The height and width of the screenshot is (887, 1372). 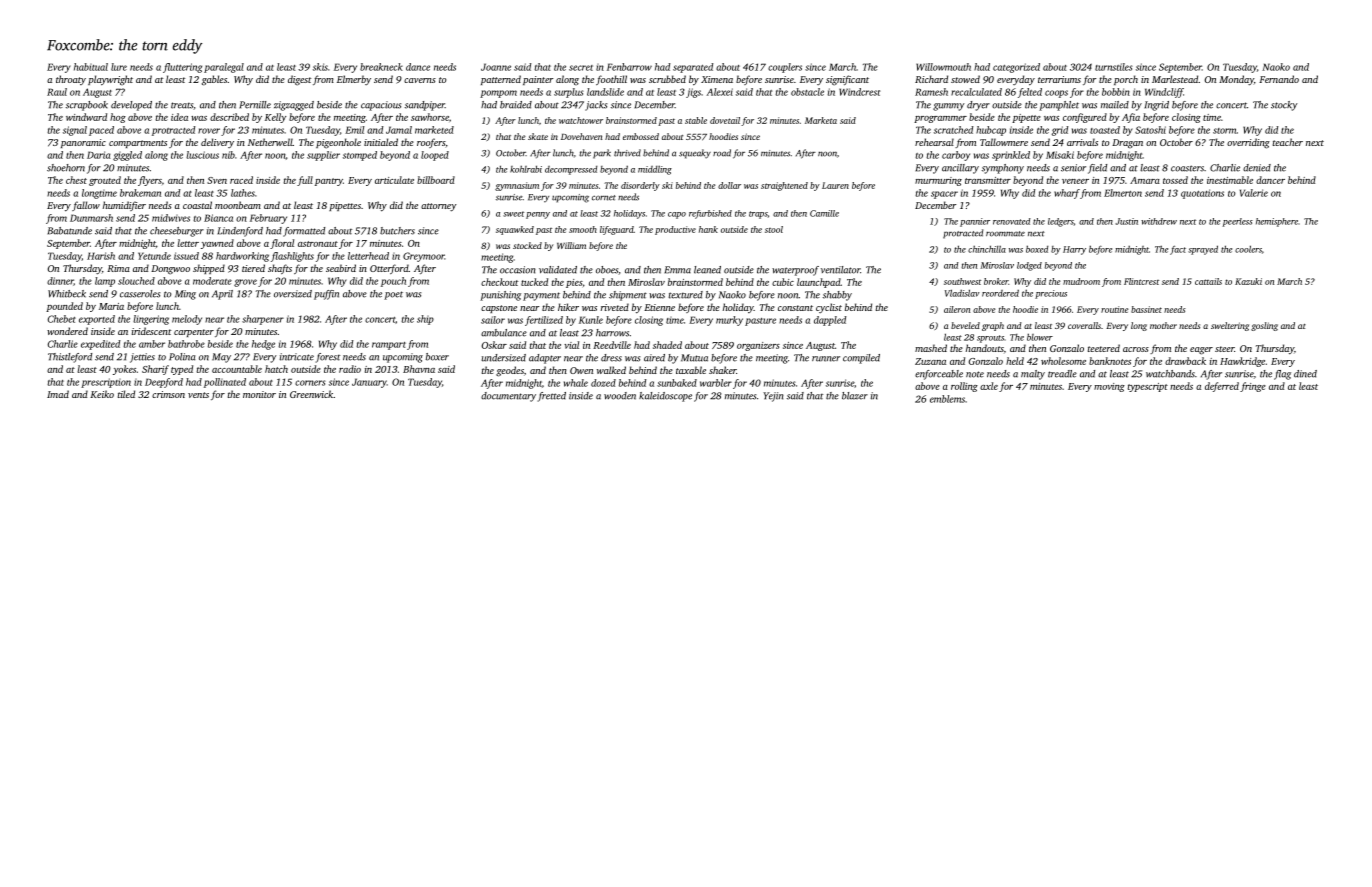 I want to click on treadle, so click(x=1062, y=374).
